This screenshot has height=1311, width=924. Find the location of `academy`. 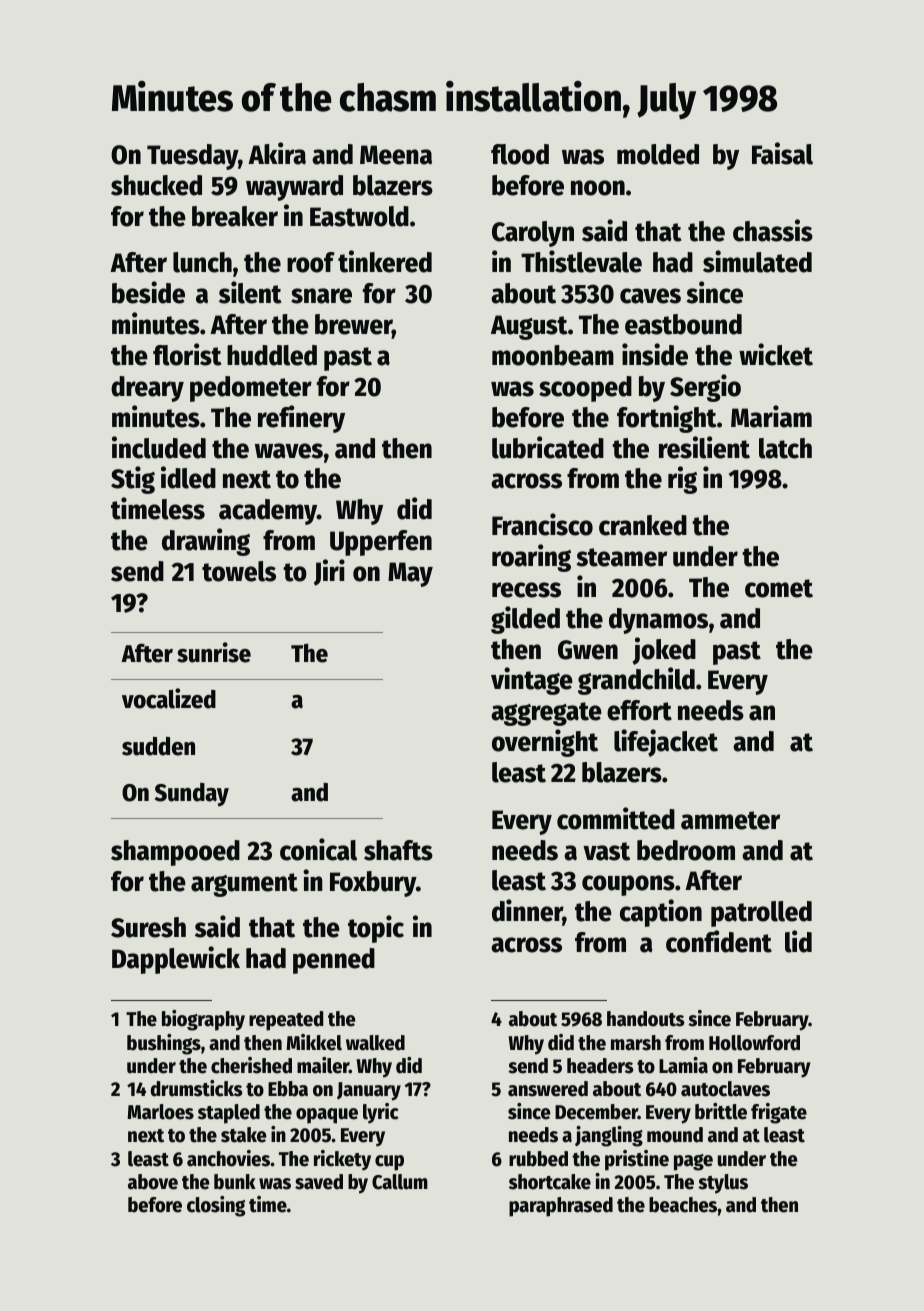

academy is located at coordinates (268, 512).
